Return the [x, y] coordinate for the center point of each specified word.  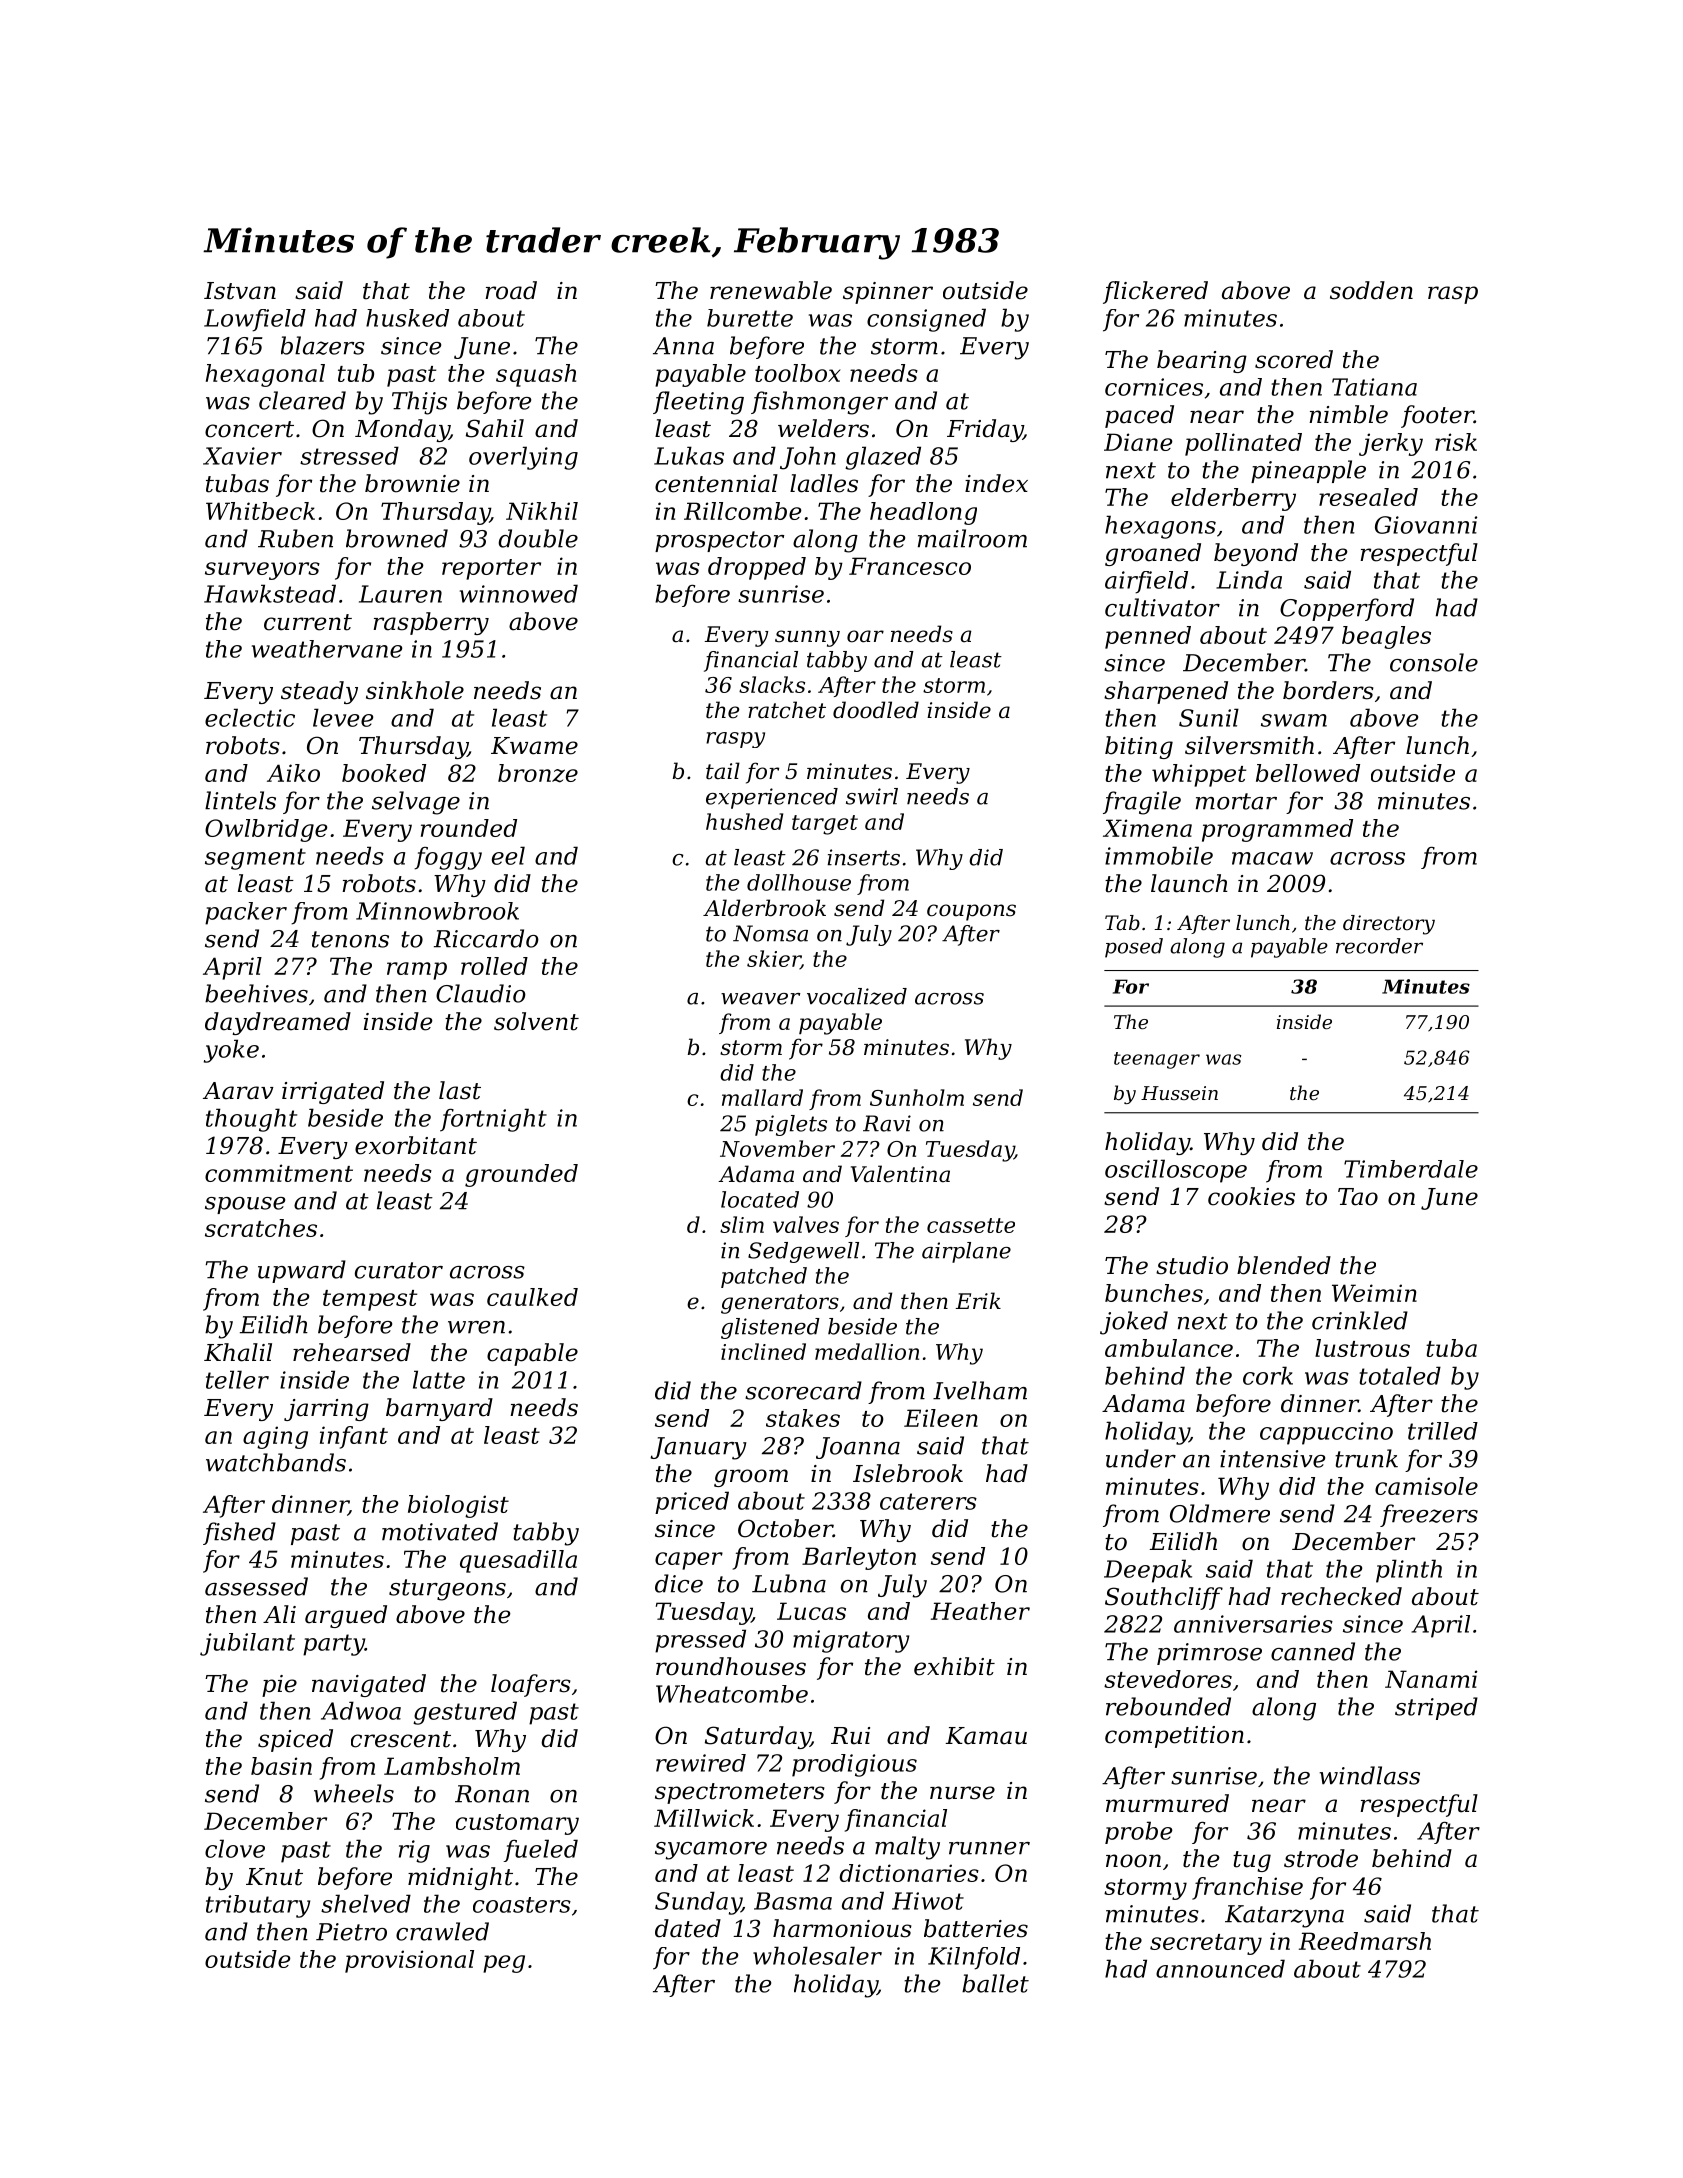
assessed [256, 1586]
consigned [926, 320]
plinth [1409, 1571]
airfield [1146, 582]
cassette [971, 1225]
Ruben [295, 538]
